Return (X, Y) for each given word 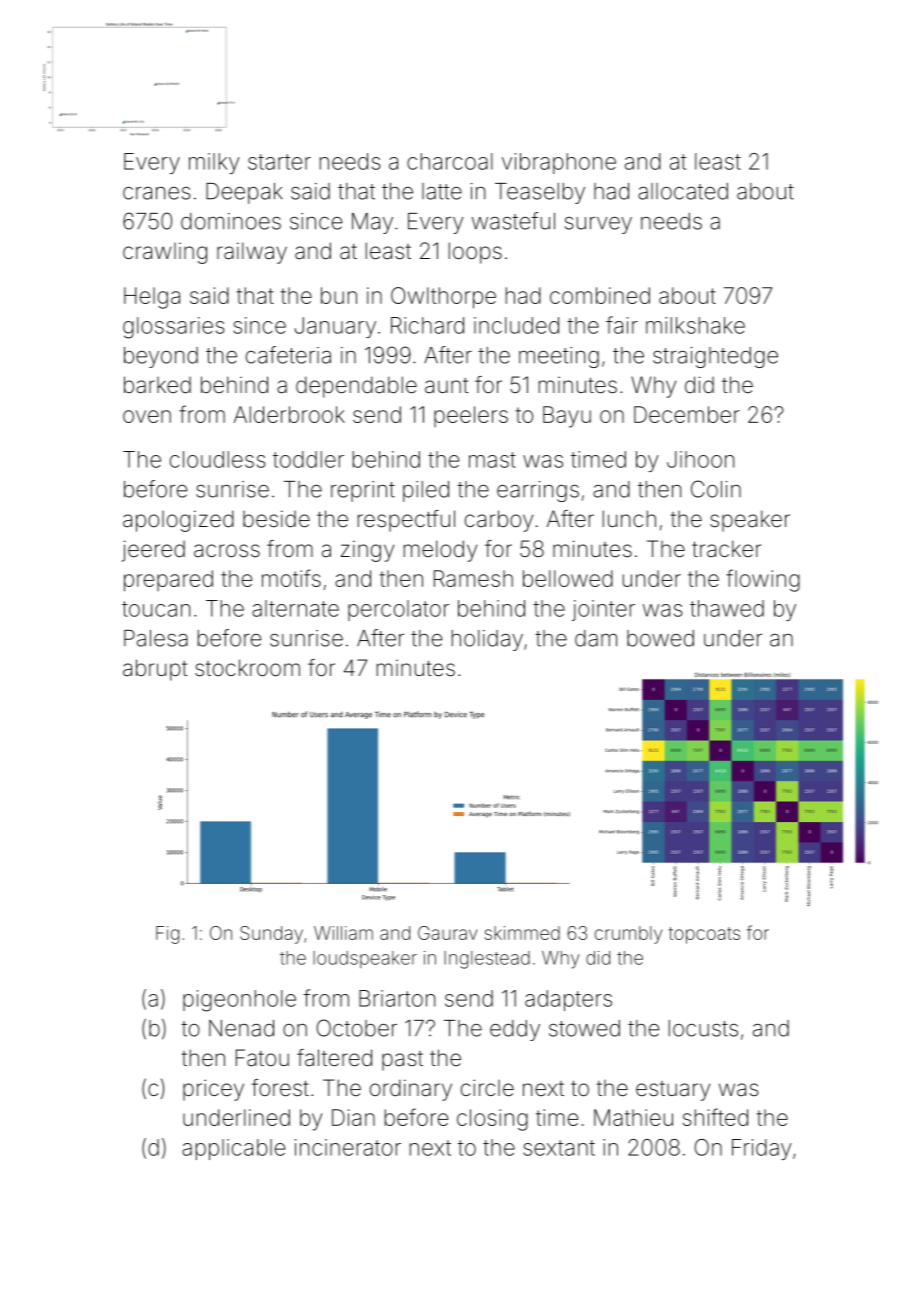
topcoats (704, 935)
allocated (683, 191)
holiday (487, 640)
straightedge (715, 357)
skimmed (522, 933)
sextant (559, 1148)
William (343, 933)
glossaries (174, 328)
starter (279, 162)
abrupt (155, 670)
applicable (233, 1149)
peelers (471, 416)
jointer (603, 610)
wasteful (513, 221)
